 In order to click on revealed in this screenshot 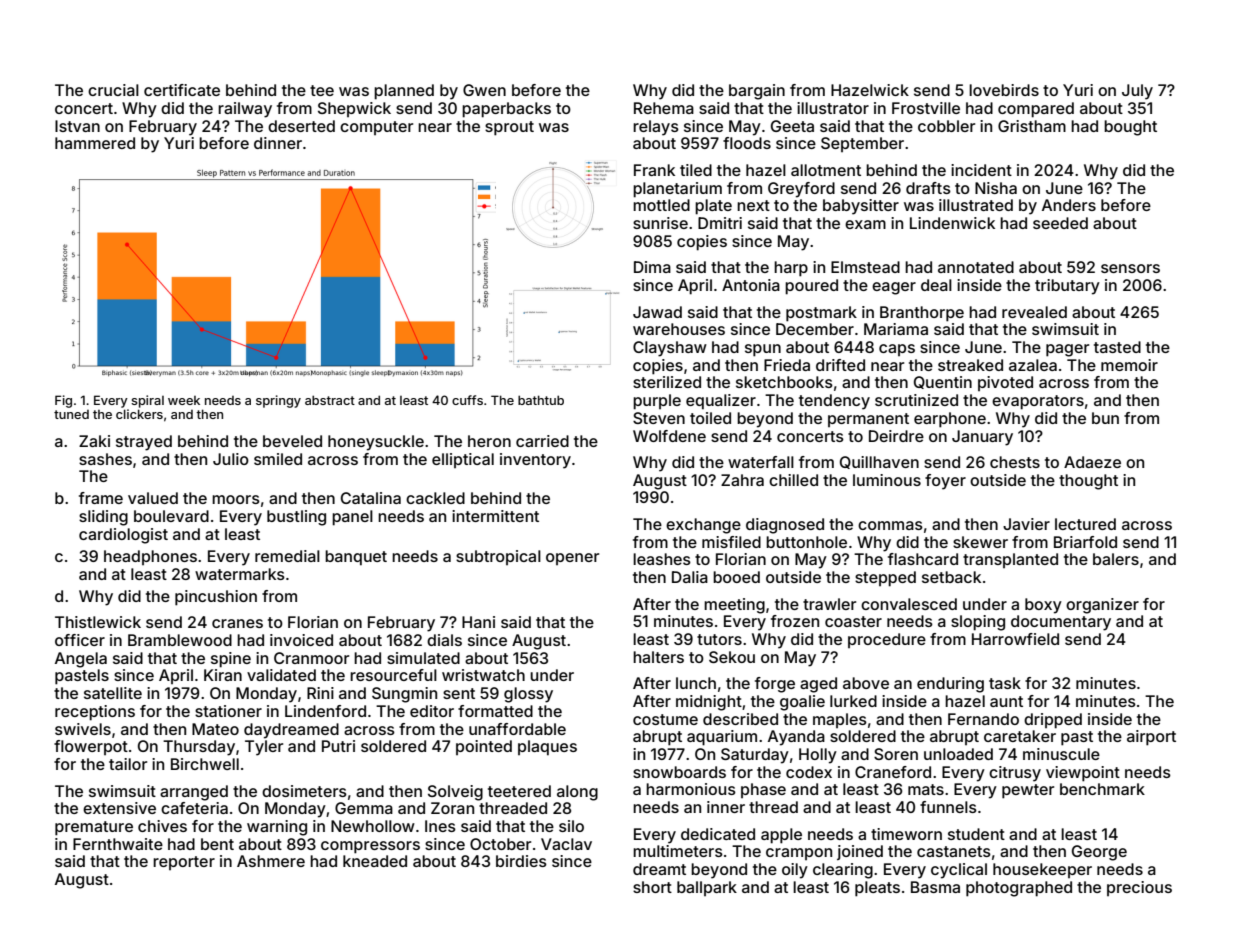, I will do `click(1034, 312)`.
